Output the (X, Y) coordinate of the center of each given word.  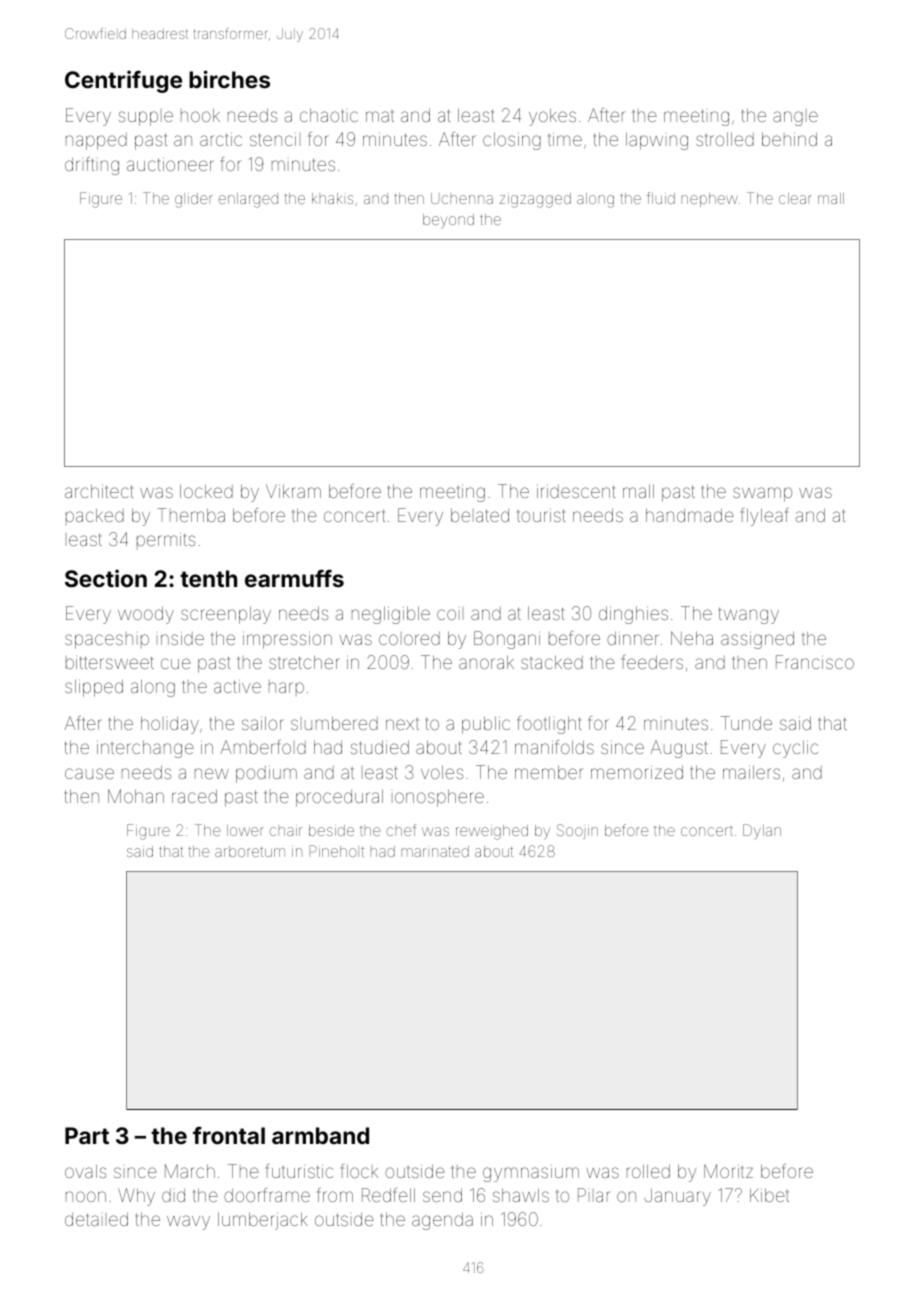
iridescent (576, 491)
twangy (749, 615)
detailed (96, 1219)
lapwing (657, 141)
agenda (442, 1221)
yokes (552, 117)
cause (89, 773)
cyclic (795, 749)
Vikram (293, 491)
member (548, 772)
